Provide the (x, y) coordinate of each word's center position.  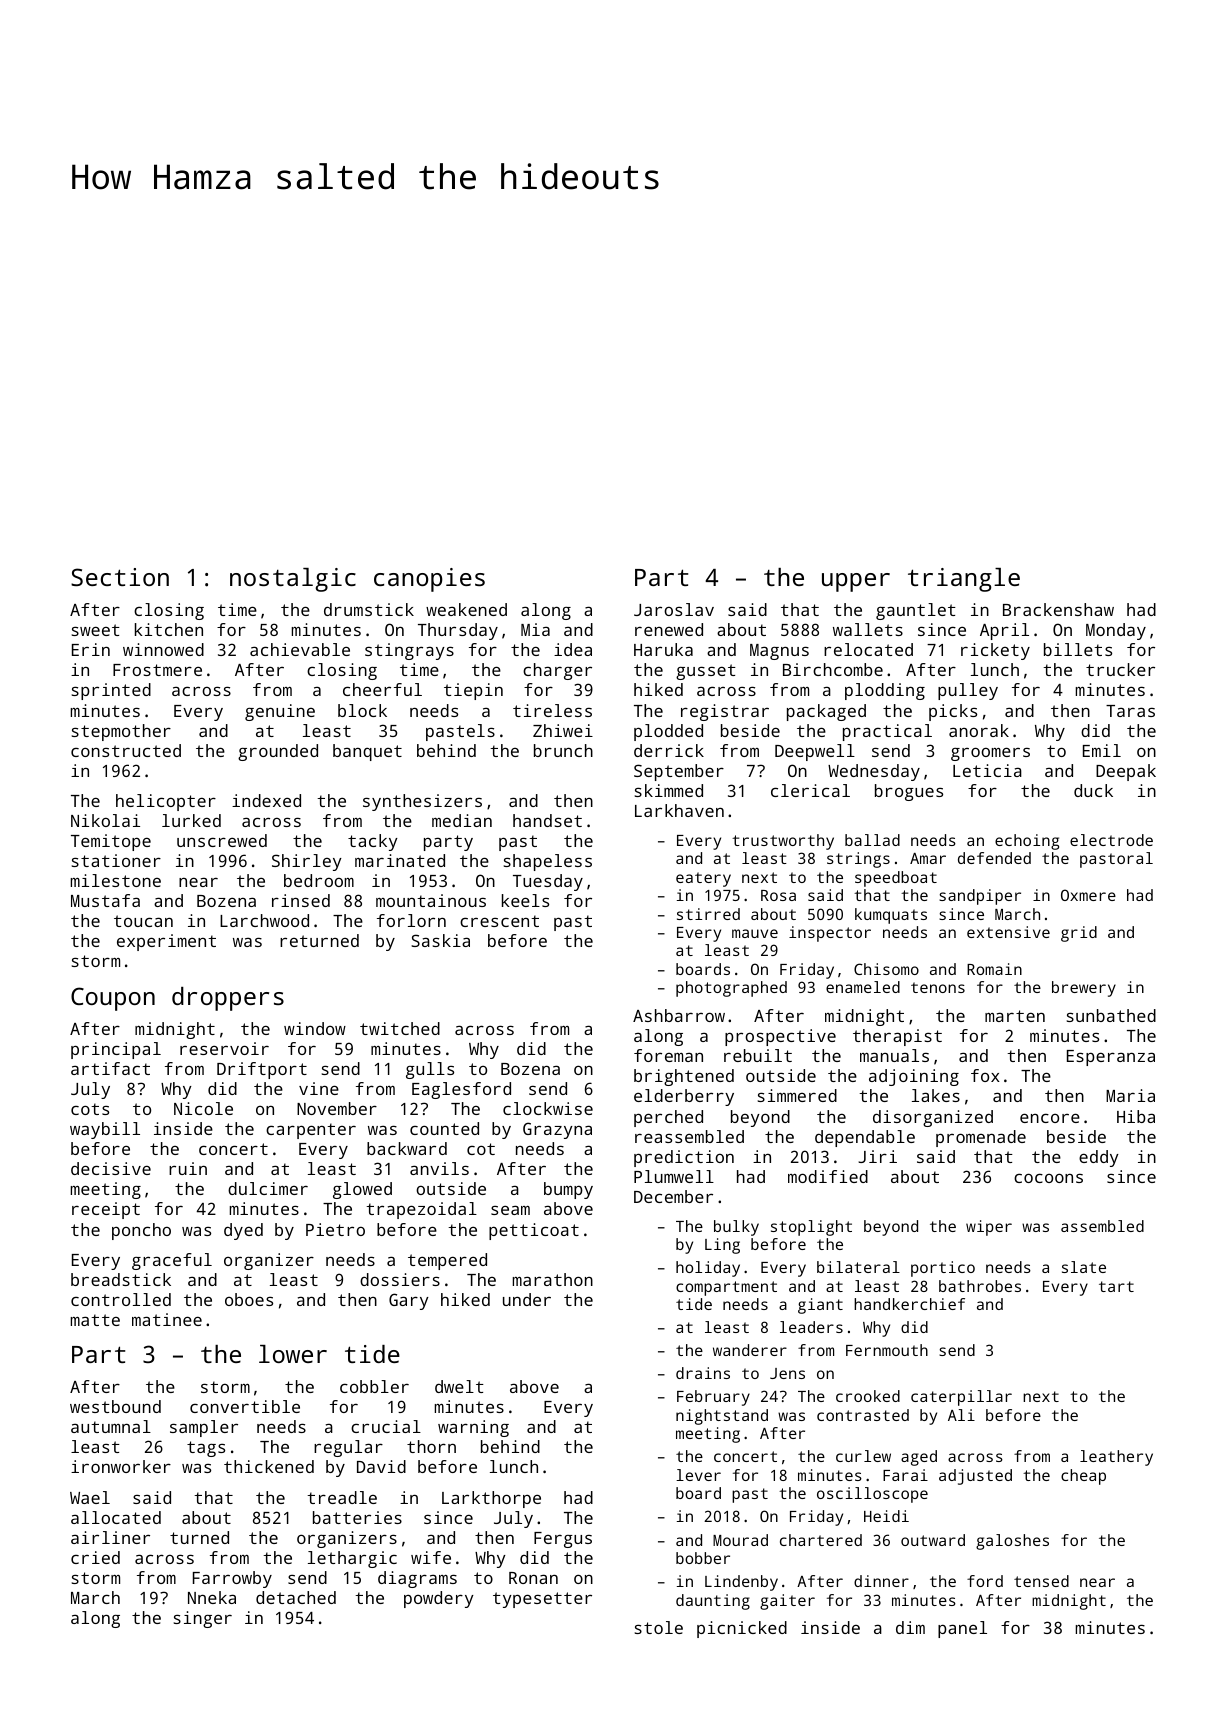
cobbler (374, 1386)
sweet (96, 630)
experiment (166, 942)
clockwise (548, 1108)
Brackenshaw (1058, 609)
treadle (342, 1497)
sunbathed (1111, 1015)
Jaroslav (674, 609)
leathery (1116, 1458)
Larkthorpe (491, 1499)
